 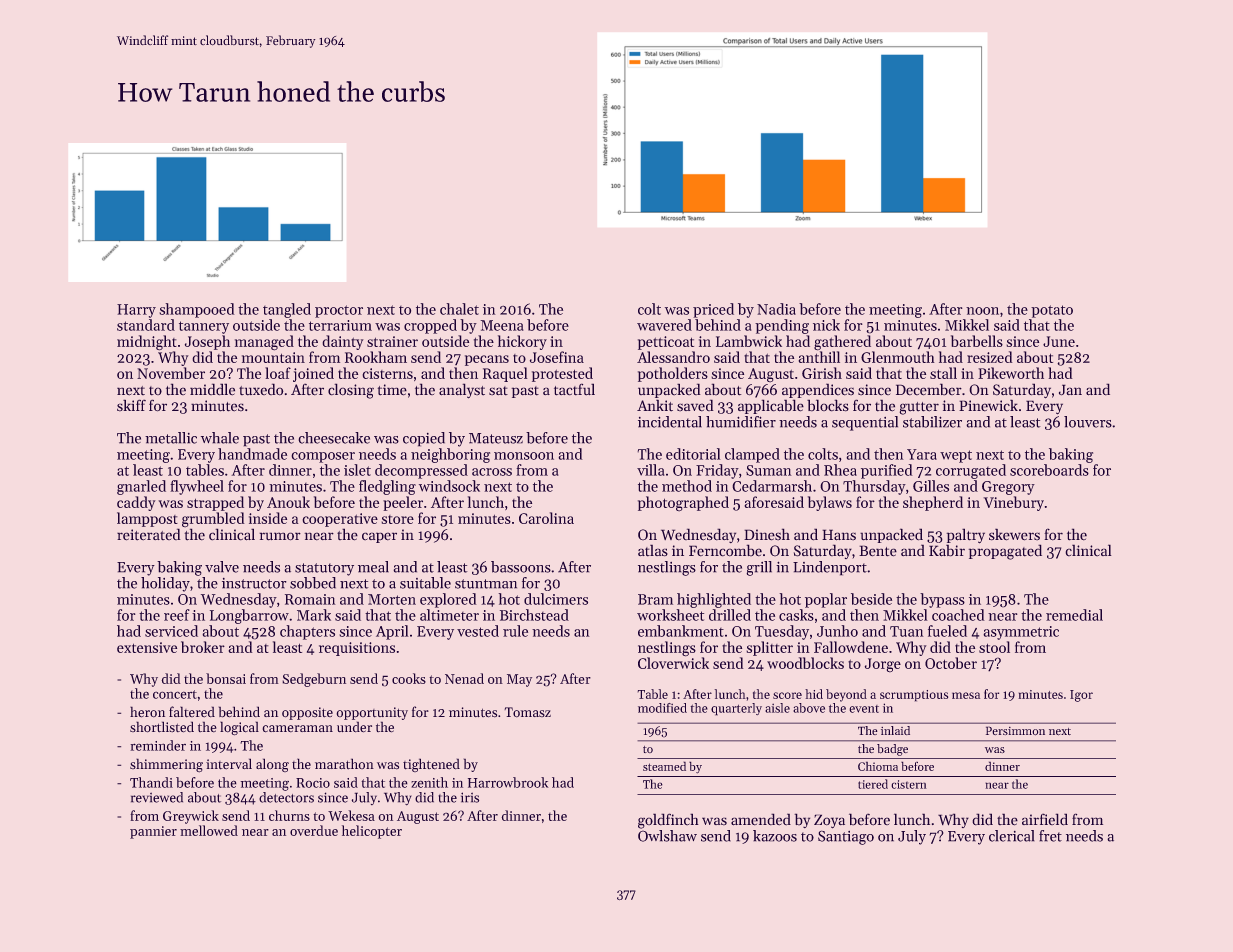 What do you see at coordinates (653, 550) in the screenshot?
I see `atlas` at bounding box center [653, 550].
